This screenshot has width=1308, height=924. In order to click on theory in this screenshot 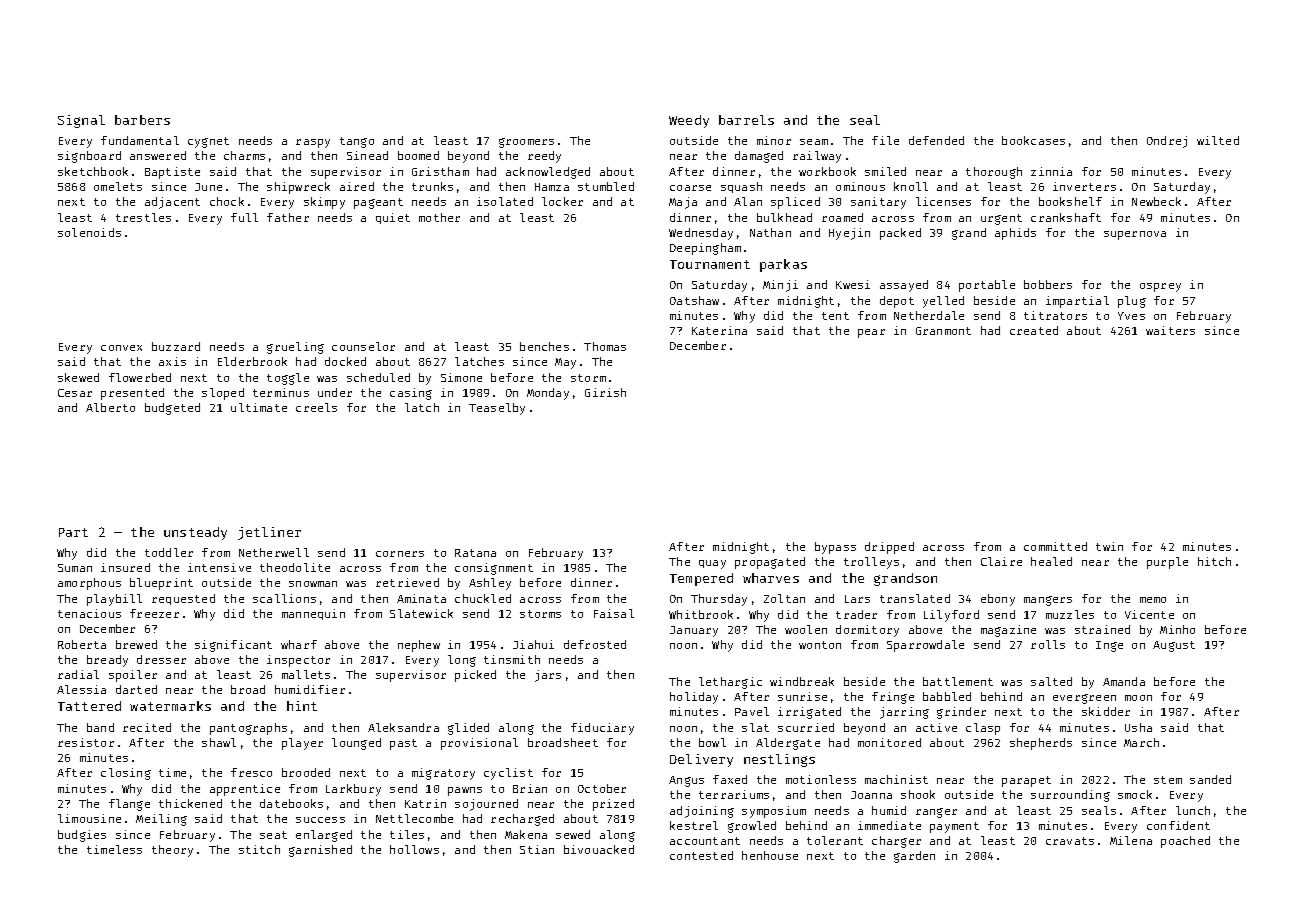, I will do `click(172, 851)`.
